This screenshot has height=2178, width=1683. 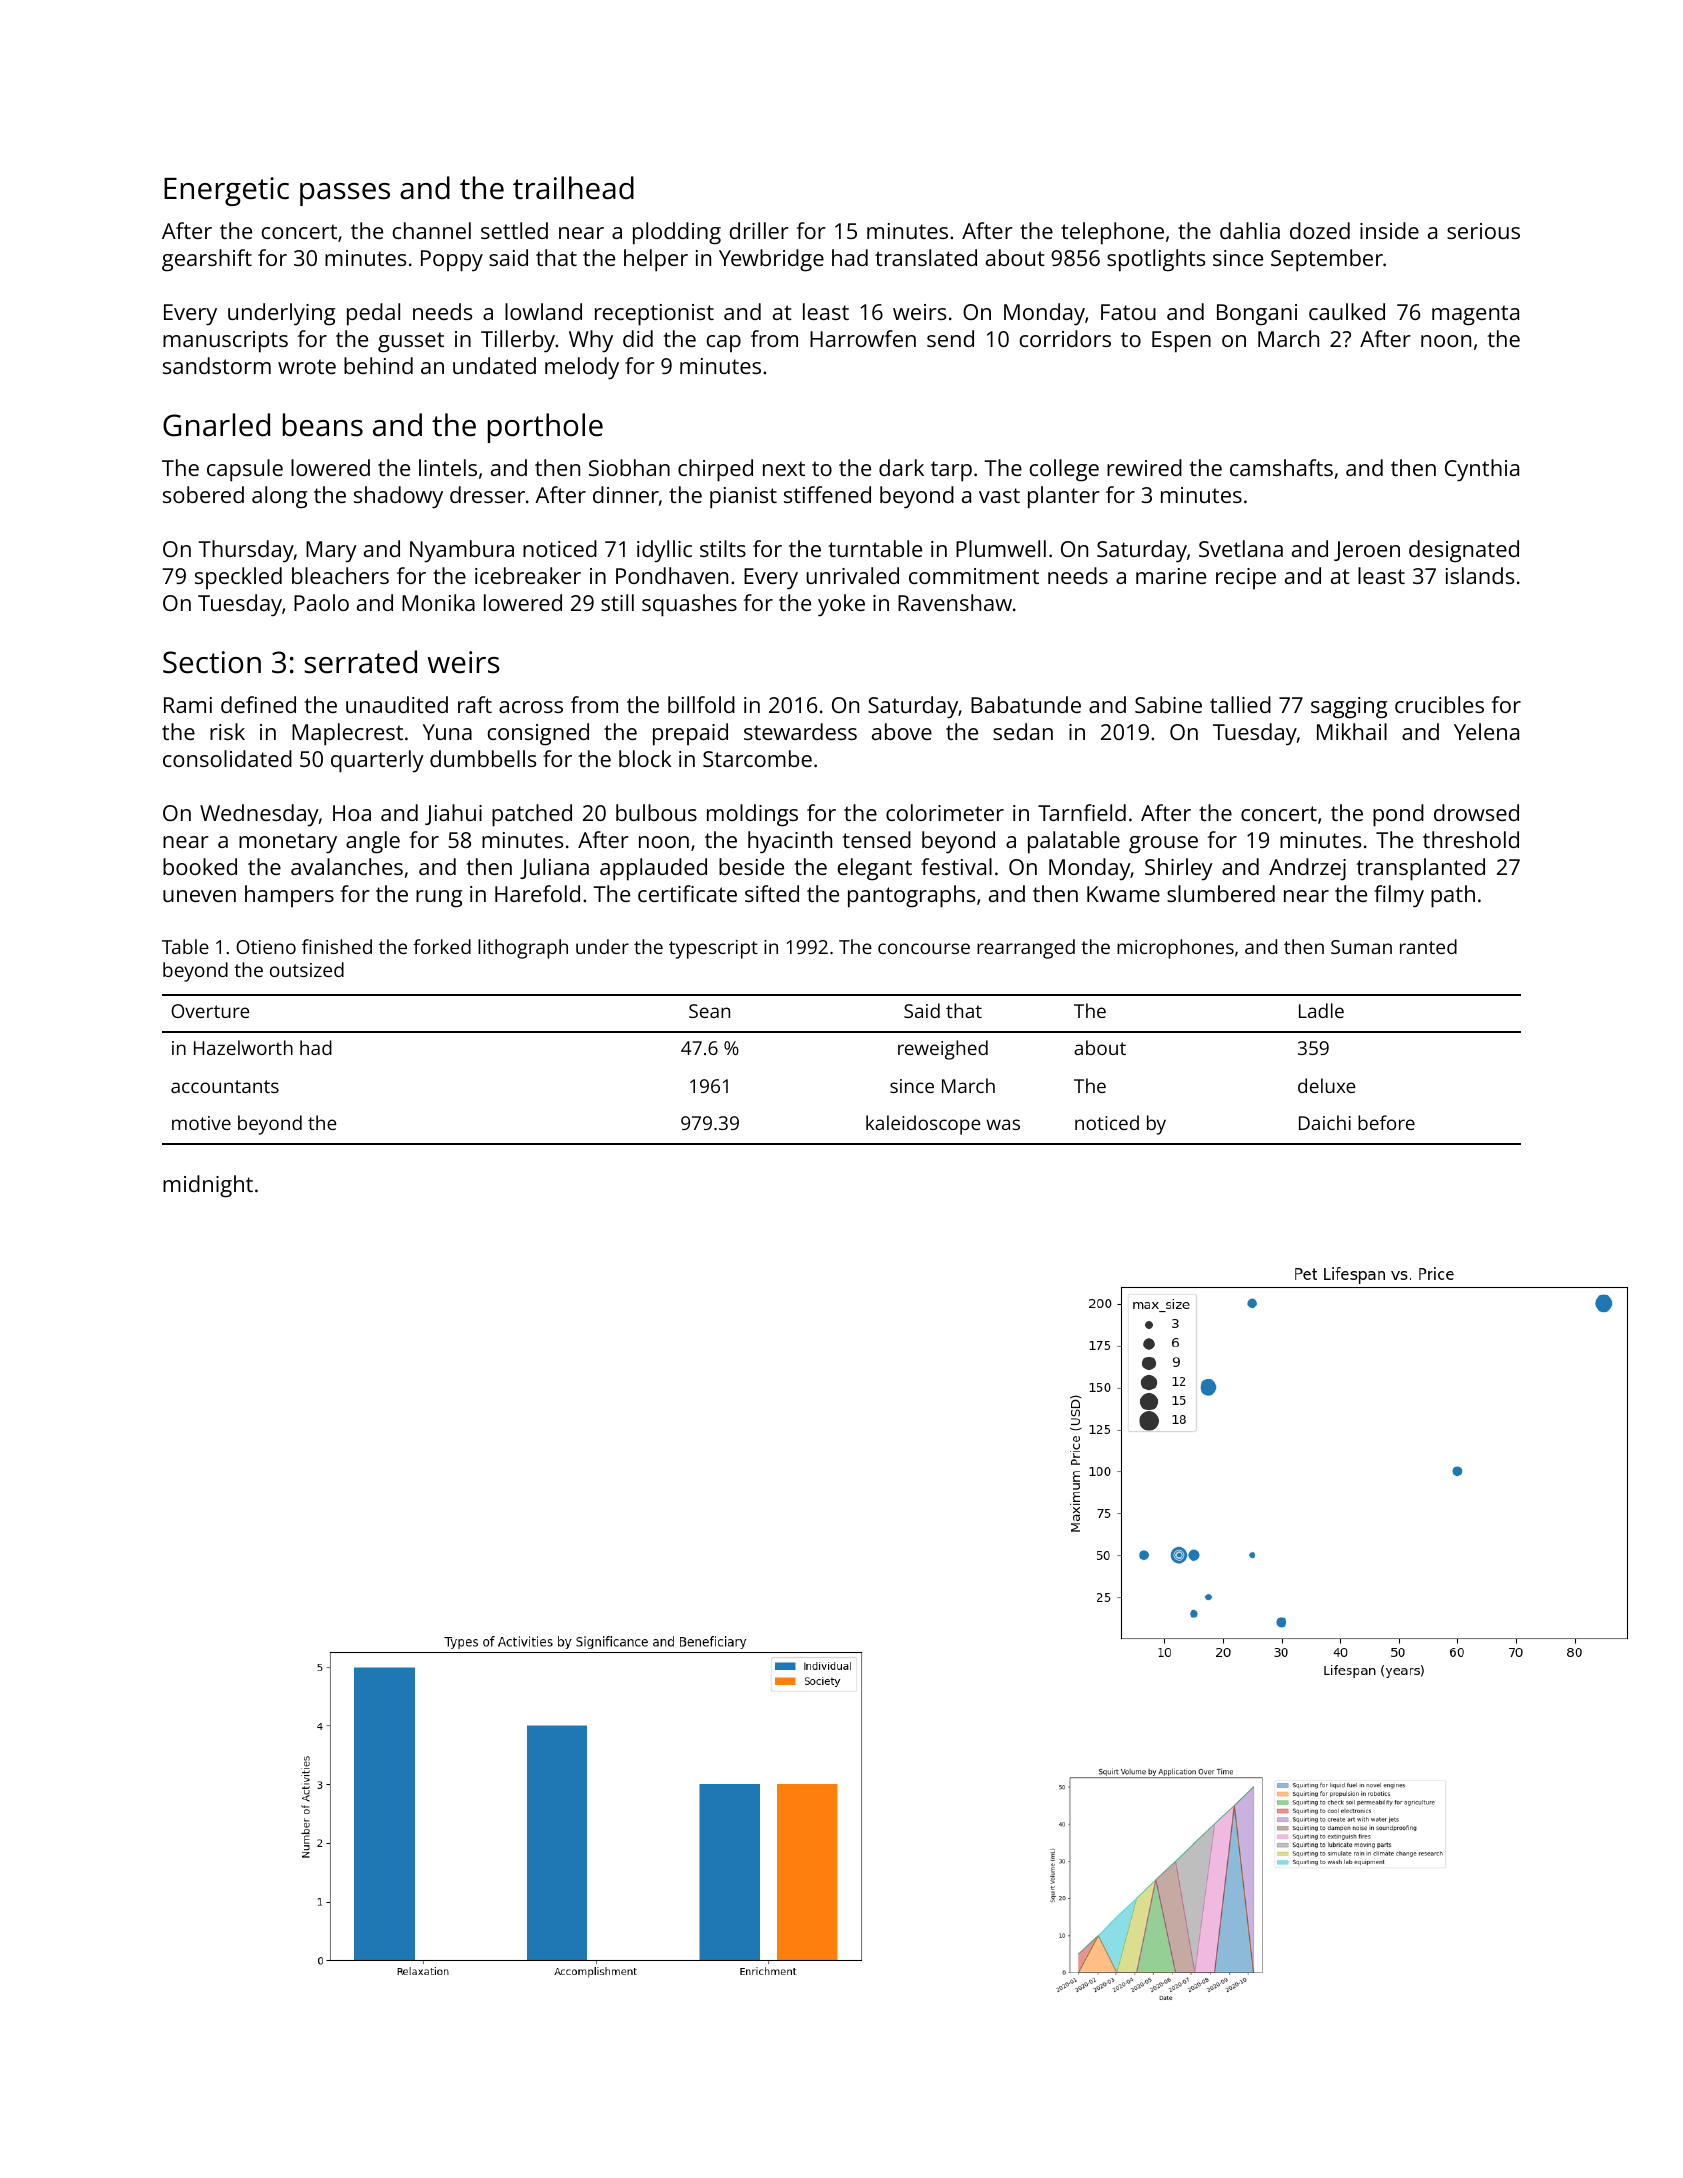 What do you see at coordinates (200, 866) in the screenshot?
I see `booked` at bounding box center [200, 866].
